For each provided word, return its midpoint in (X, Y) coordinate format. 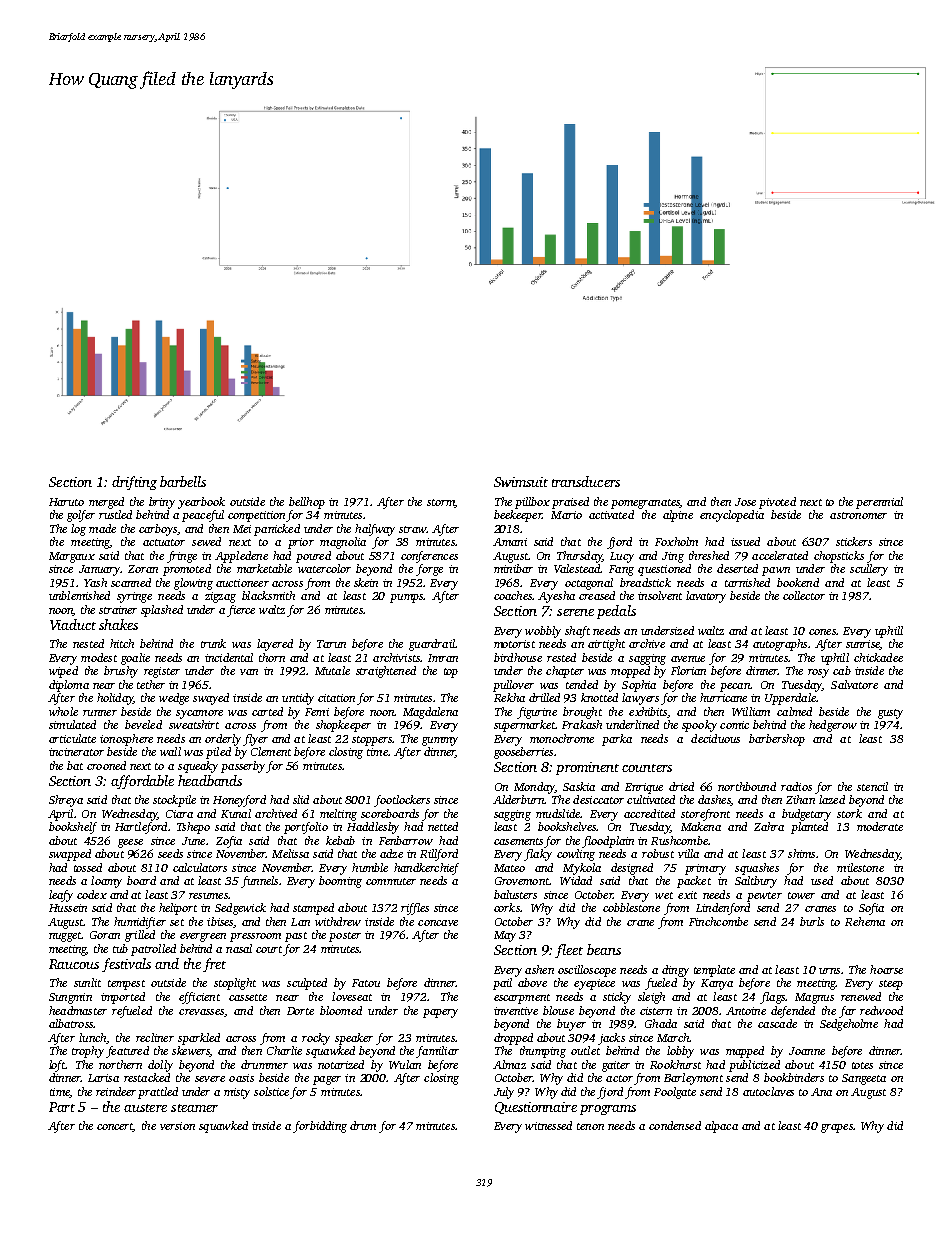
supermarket (524, 726)
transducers (586, 481)
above (532, 982)
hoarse (886, 969)
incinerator (76, 752)
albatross (71, 1023)
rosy (818, 673)
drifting (134, 483)
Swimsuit (521, 482)
